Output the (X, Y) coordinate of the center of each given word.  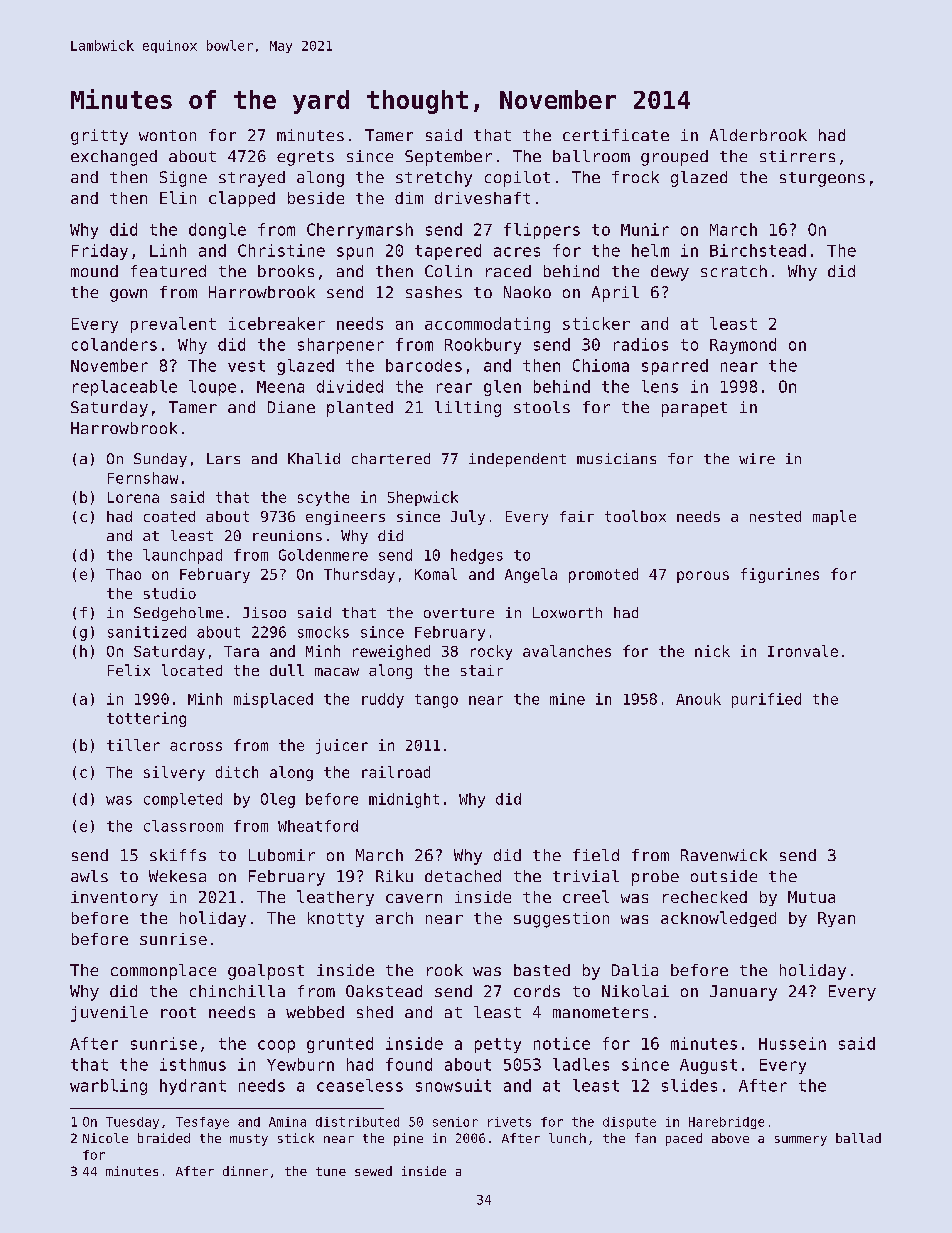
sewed (373, 1171)
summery (801, 1141)
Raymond (743, 346)
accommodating (487, 325)
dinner (245, 1171)
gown (128, 295)
